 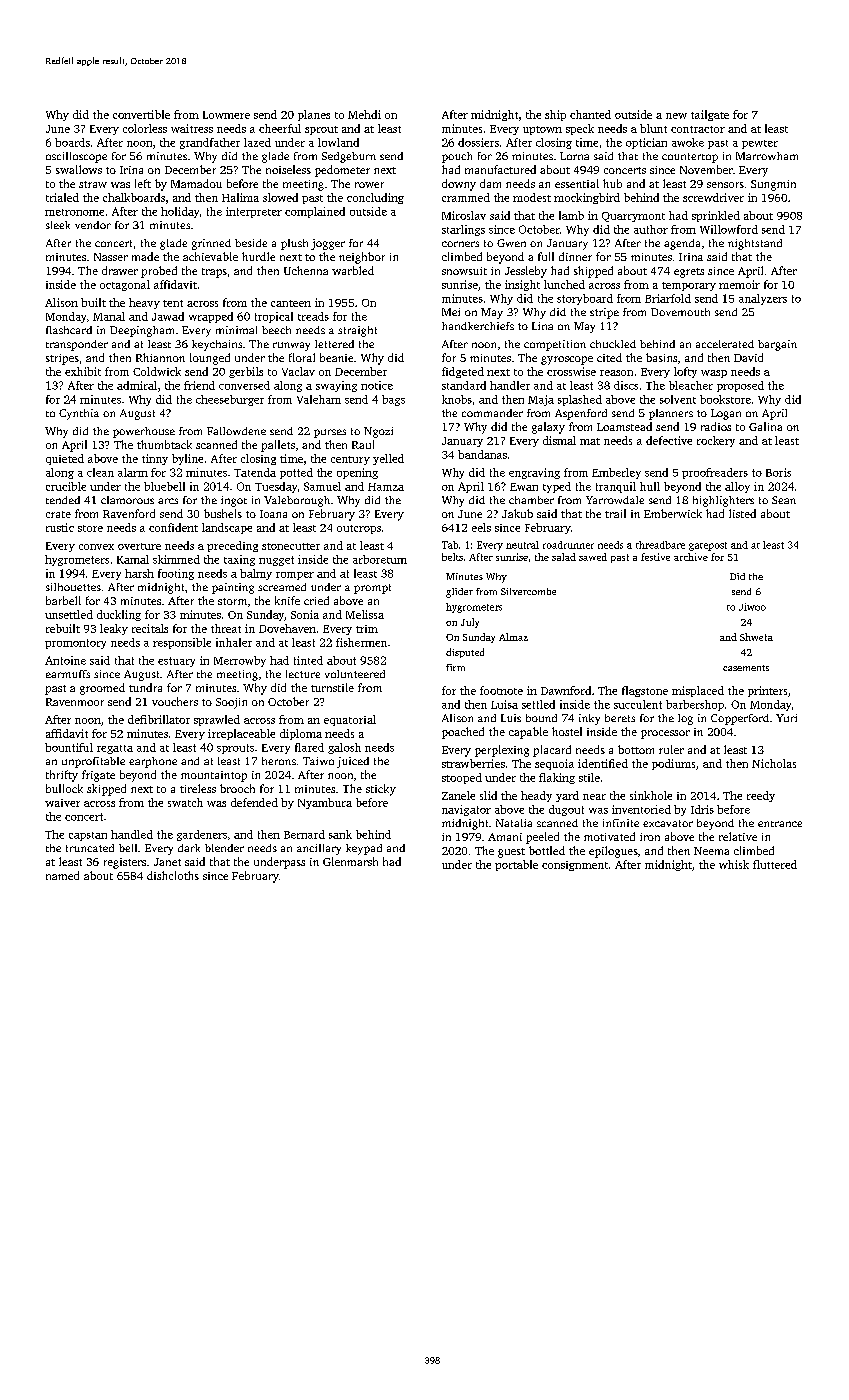 I want to click on proposed, so click(x=740, y=386).
